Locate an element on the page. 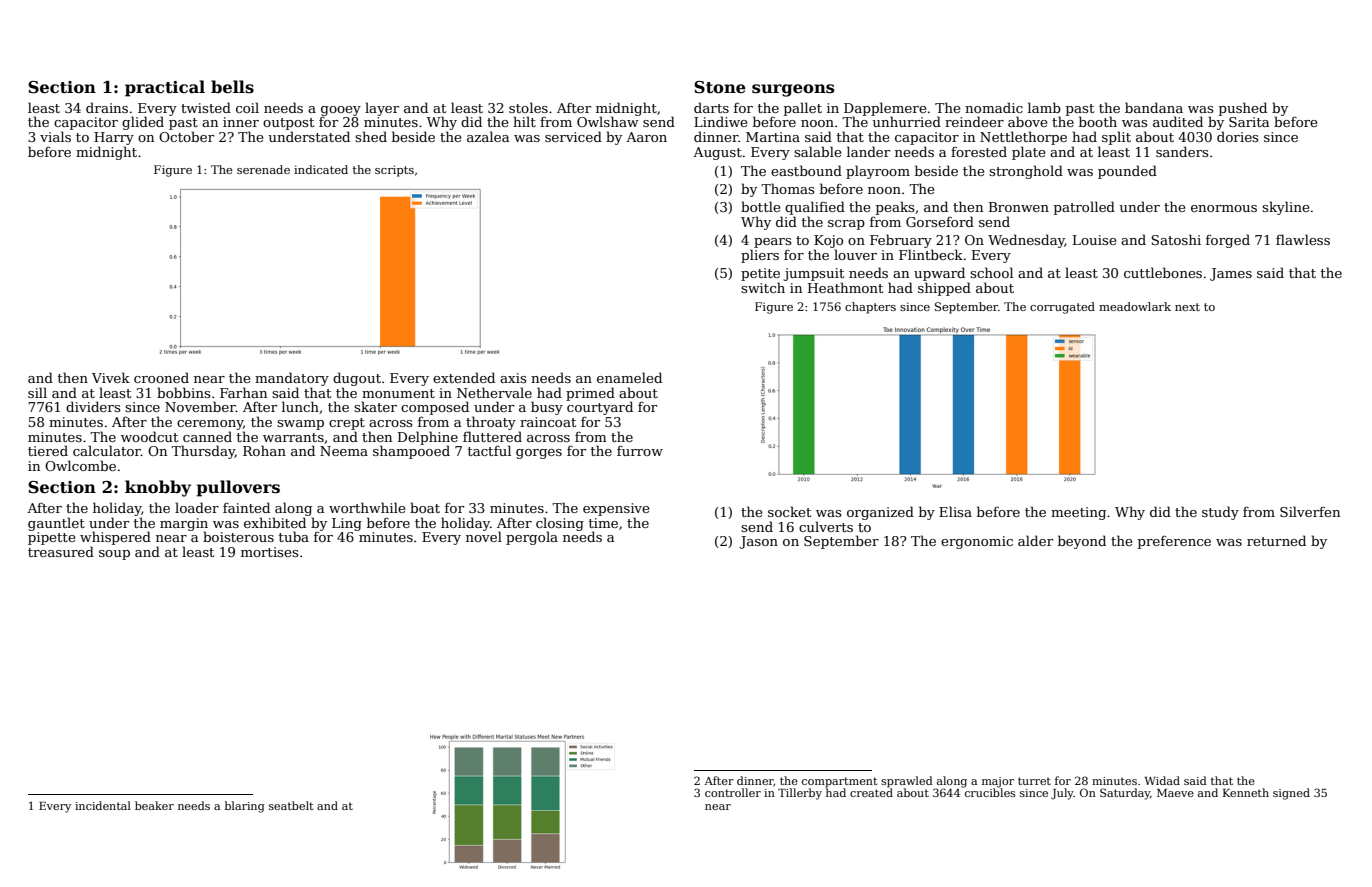 The height and width of the image is (887, 1372). enameled is located at coordinates (629, 377).
